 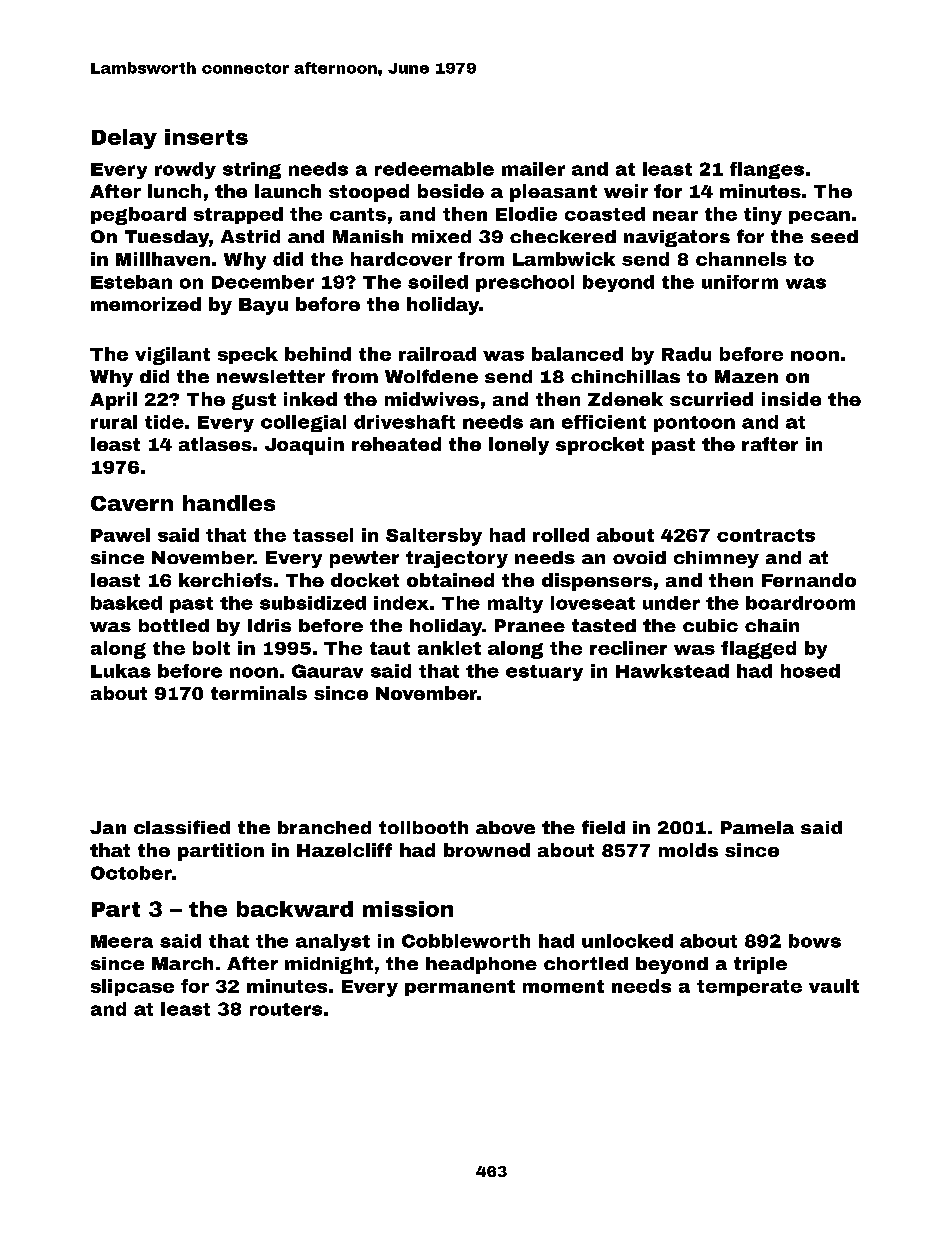 What do you see at coordinates (505, 827) in the page?
I see `above` at bounding box center [505, 827].
